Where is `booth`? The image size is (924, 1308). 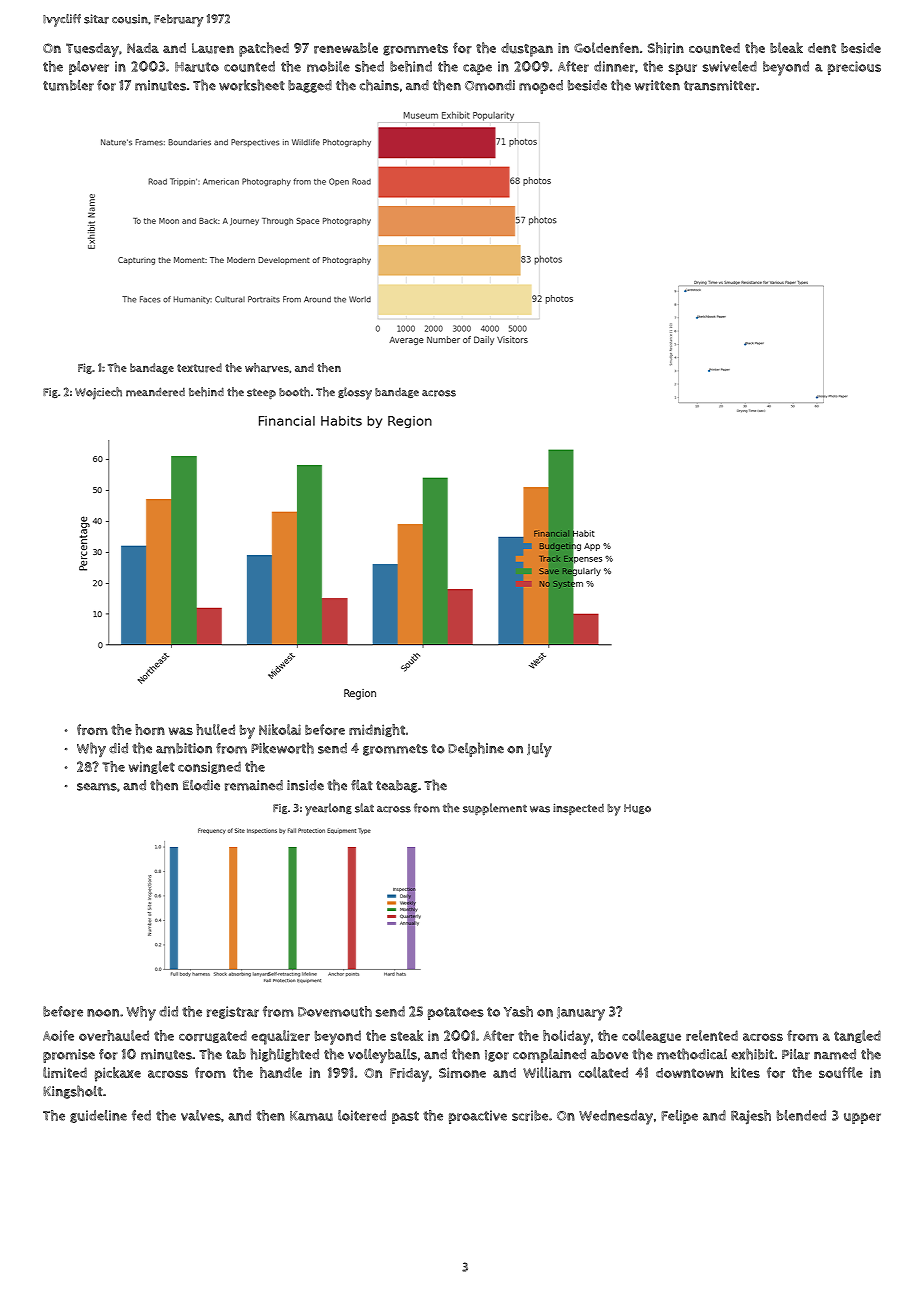 booth is located at coordinates (294, 392).
